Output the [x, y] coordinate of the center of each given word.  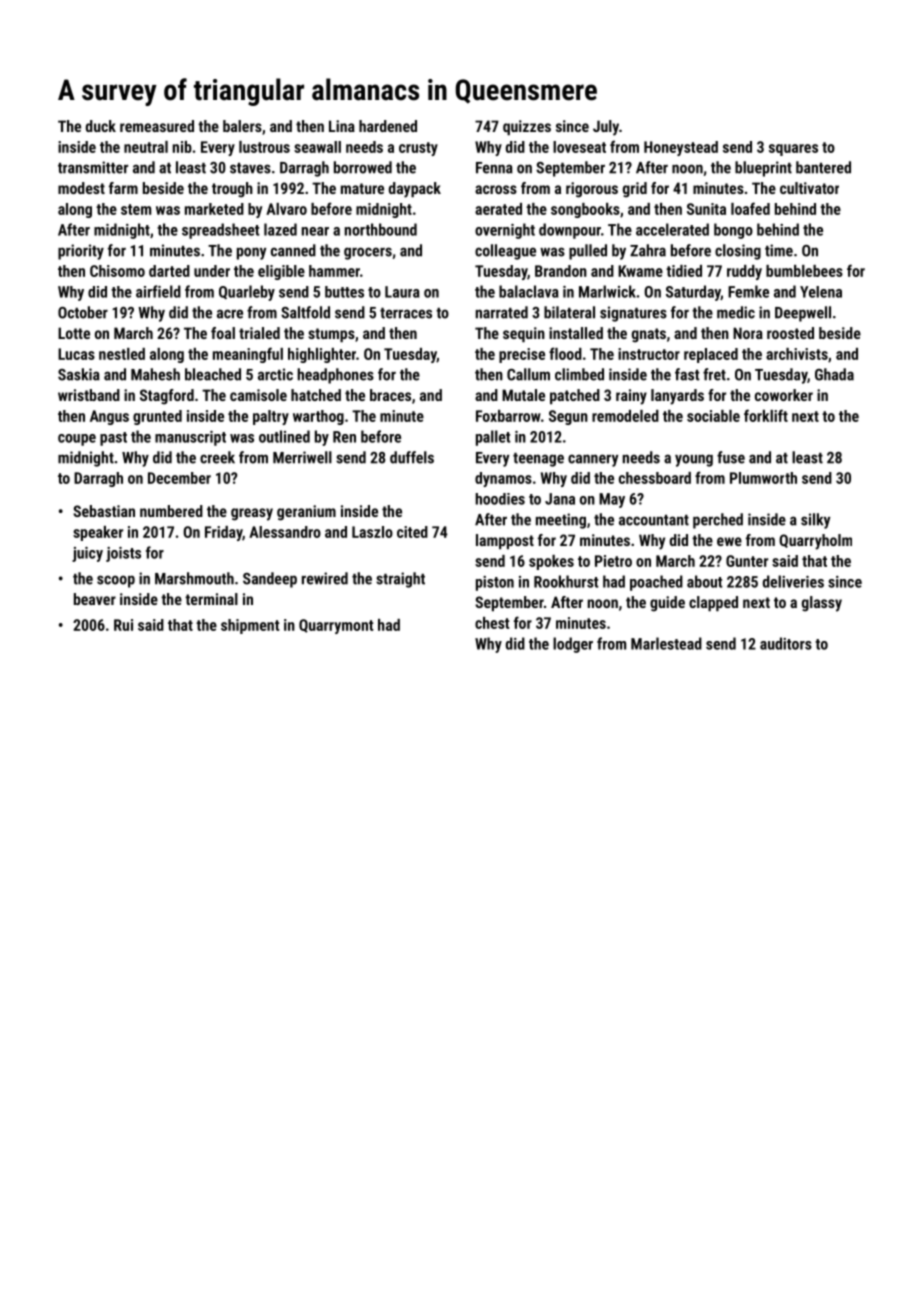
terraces [406, 313]
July [606, 128]
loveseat [579, 147]
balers [242, 126]
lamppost [505, 541]
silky [816, 521]
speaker [98, 533]
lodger [573, 645]
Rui [123, 625]
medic [736, 312]
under [212, 271]
